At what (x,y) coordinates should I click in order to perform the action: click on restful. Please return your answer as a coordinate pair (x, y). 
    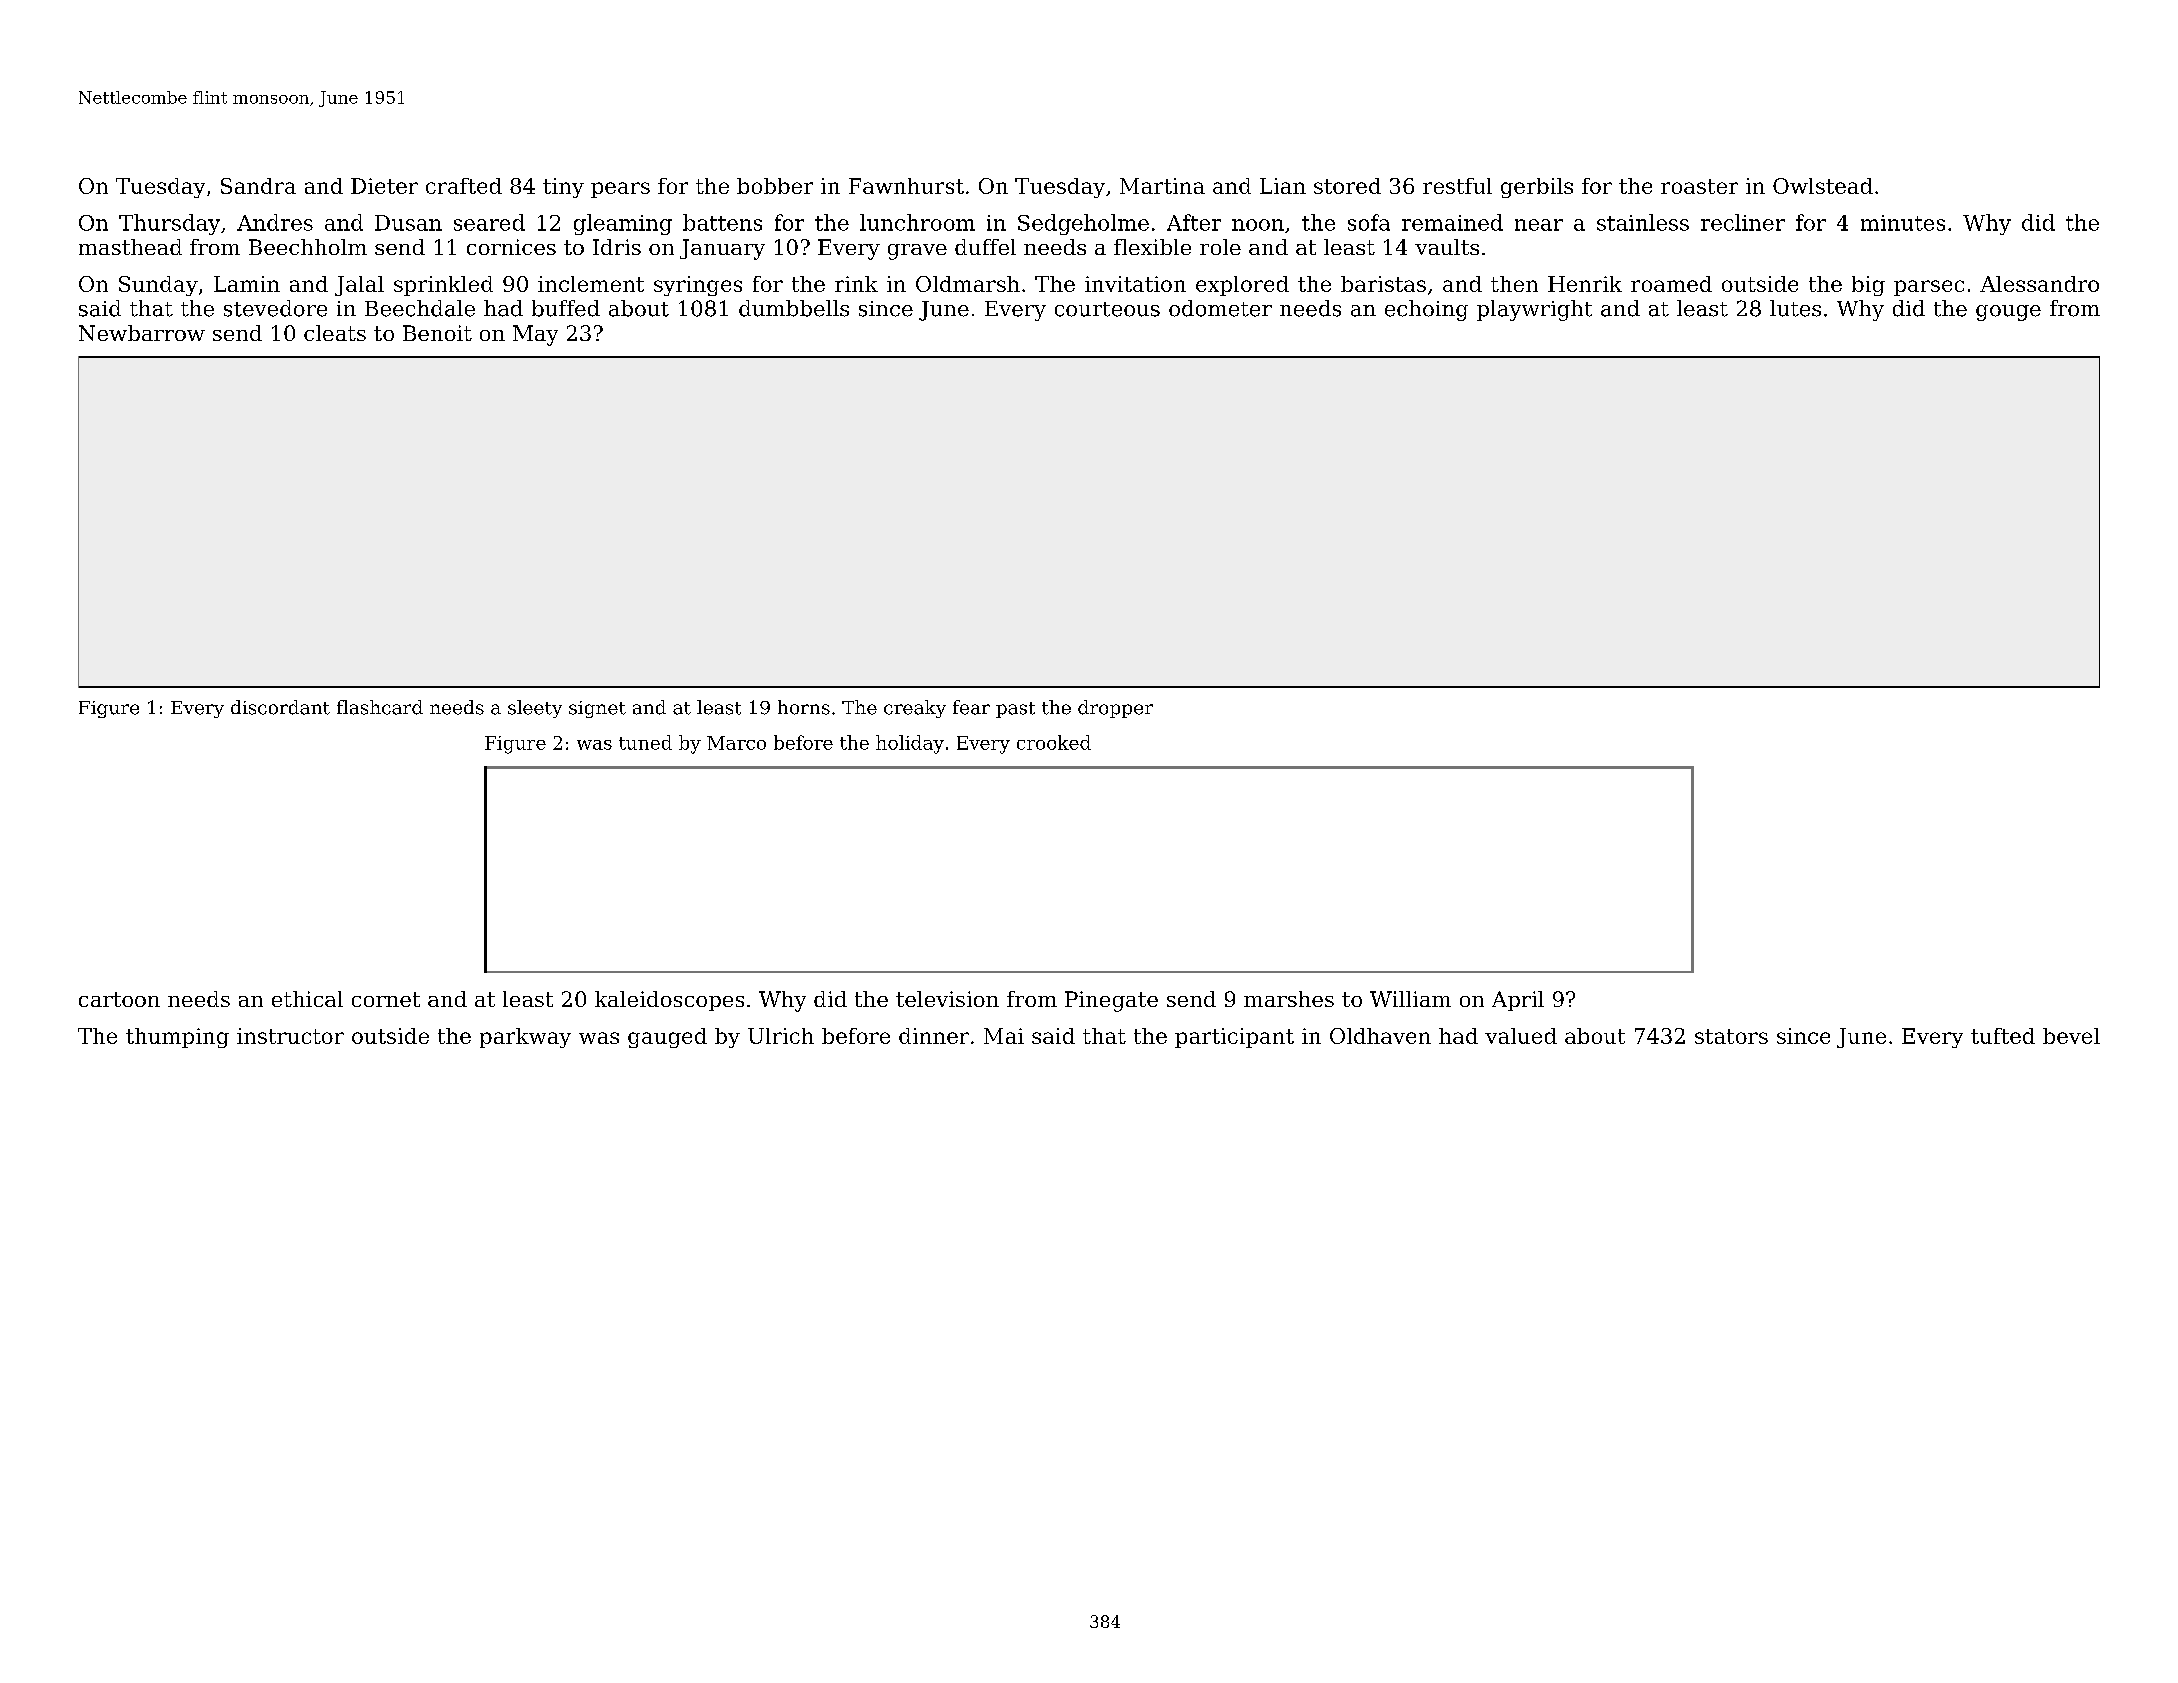
    Looking at the image, I should click on (1457, 186).
